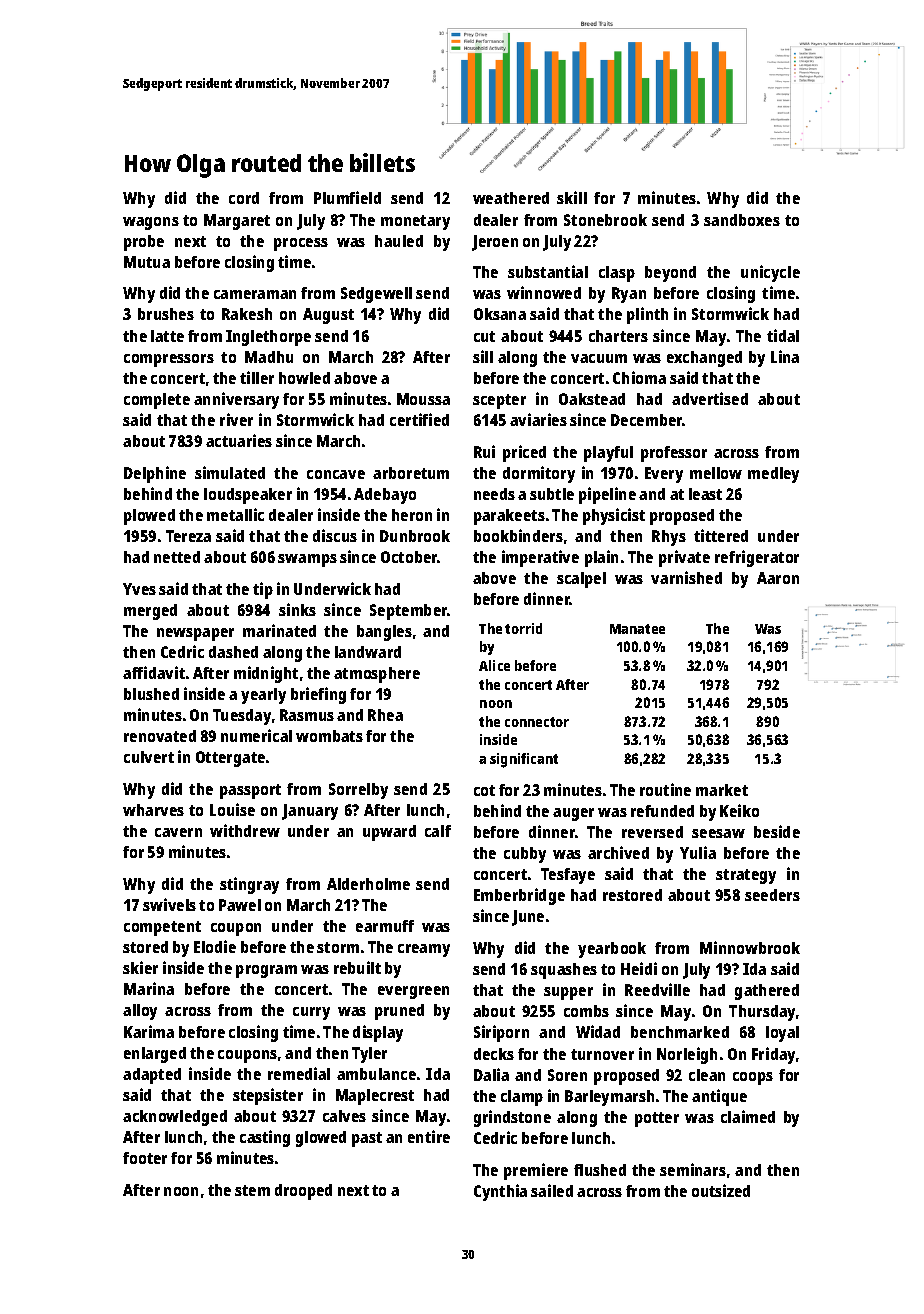 This image has width=924, height=1314. I want to click on footer, so click(145, 1158).
